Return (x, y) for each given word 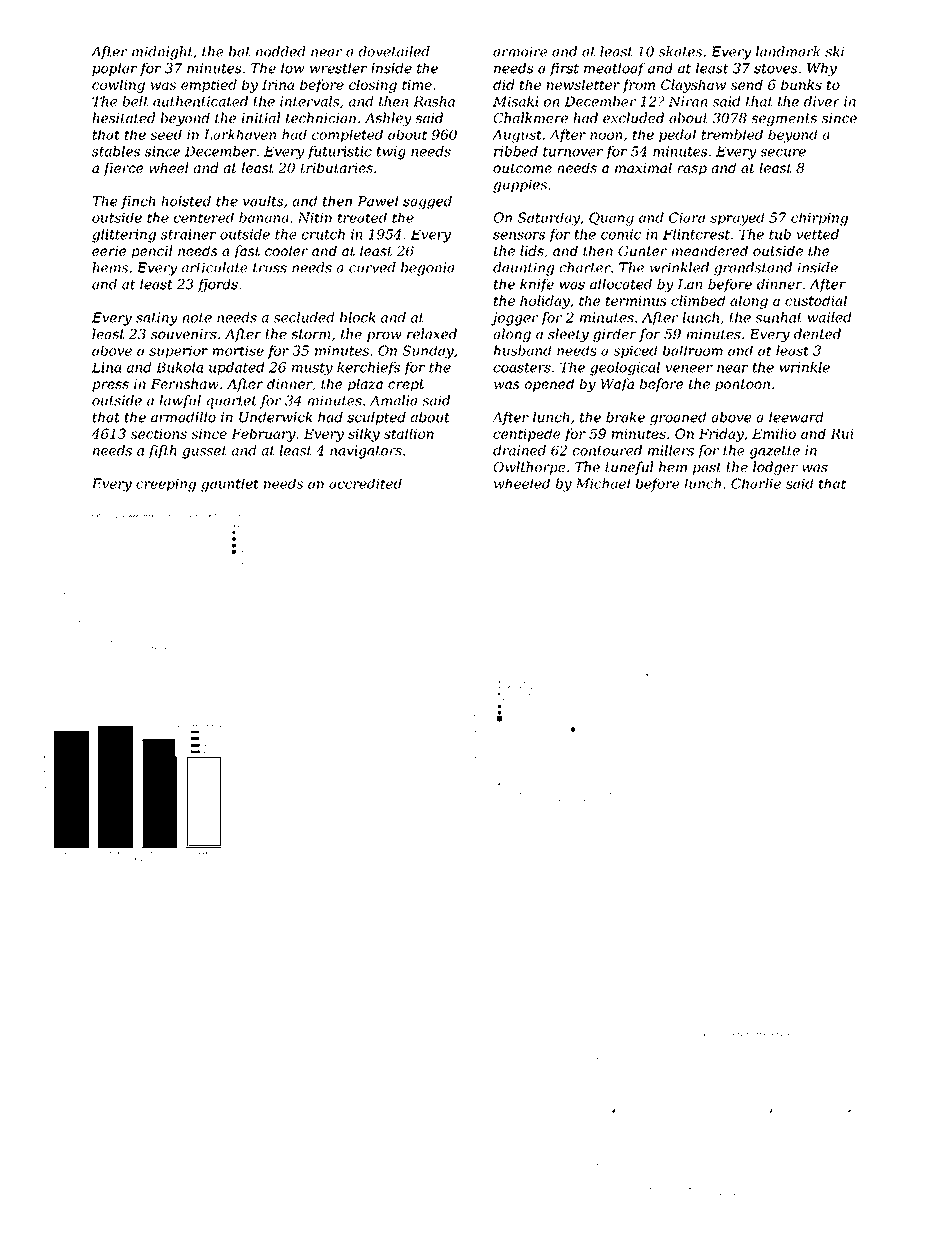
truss (270, 268)
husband (522, 350)
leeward (796, 417)
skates (680, 51)
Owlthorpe (530, 468)
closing (373, 86)
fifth (163, 451)
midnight (162, 53)
